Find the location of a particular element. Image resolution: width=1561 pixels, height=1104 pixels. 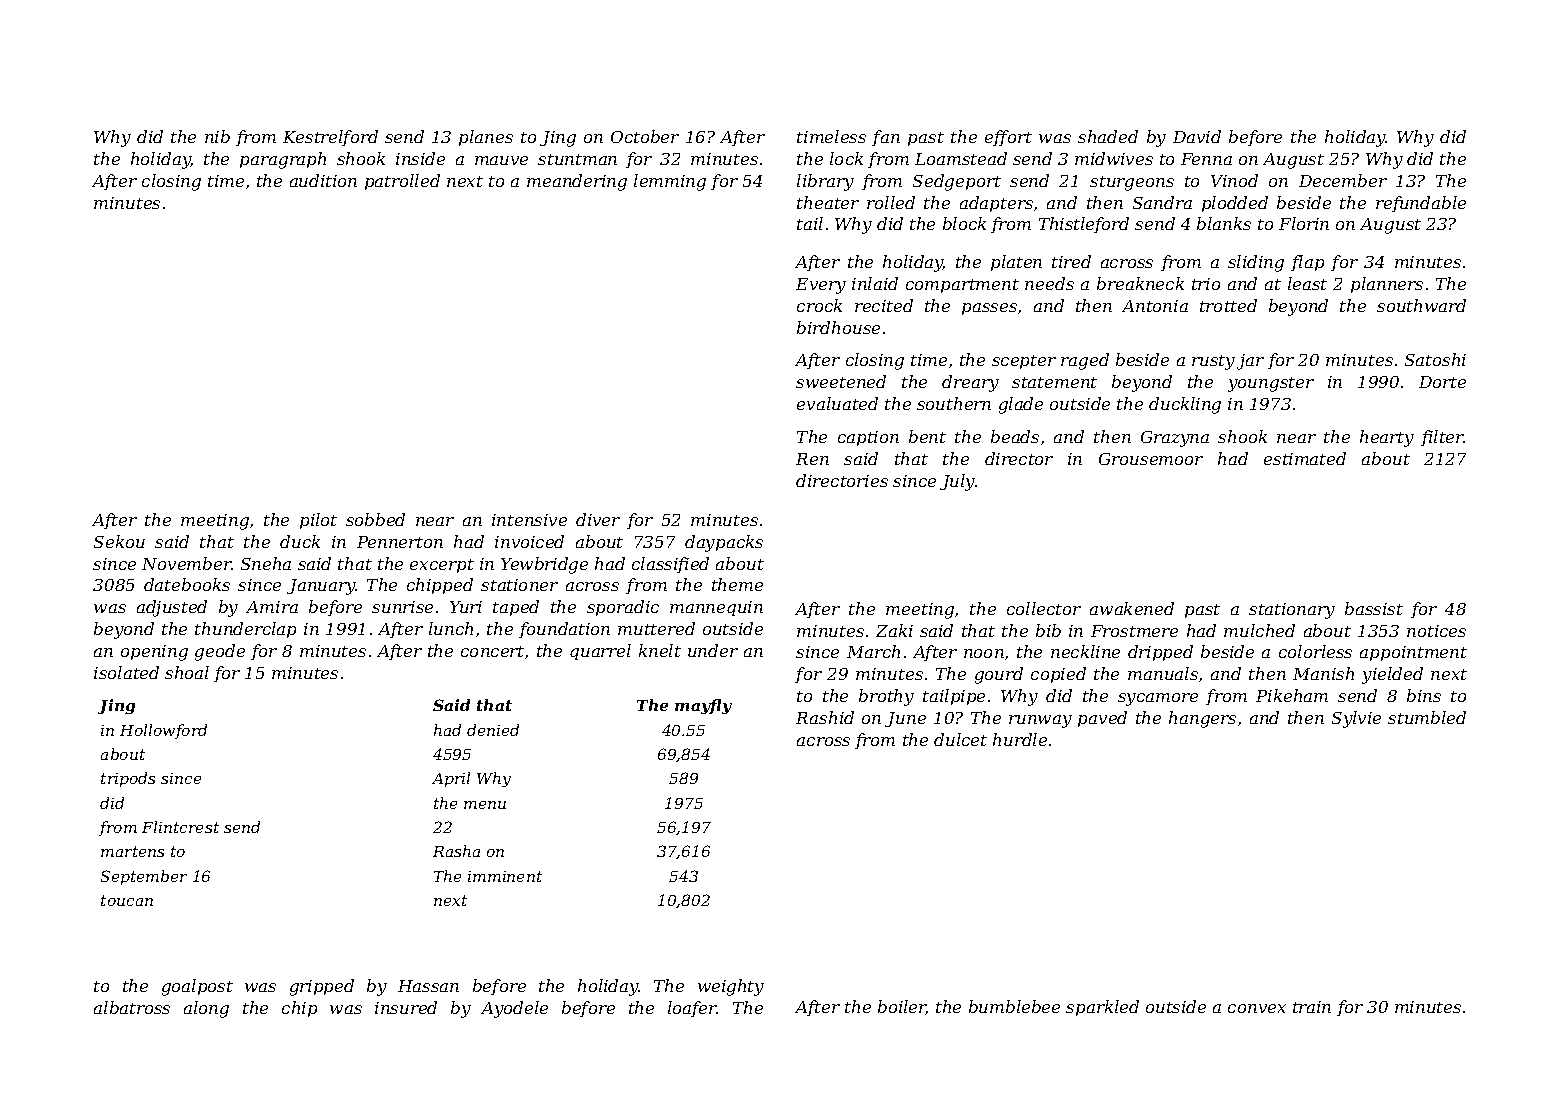

inside is located at coordinates (420, 158).
